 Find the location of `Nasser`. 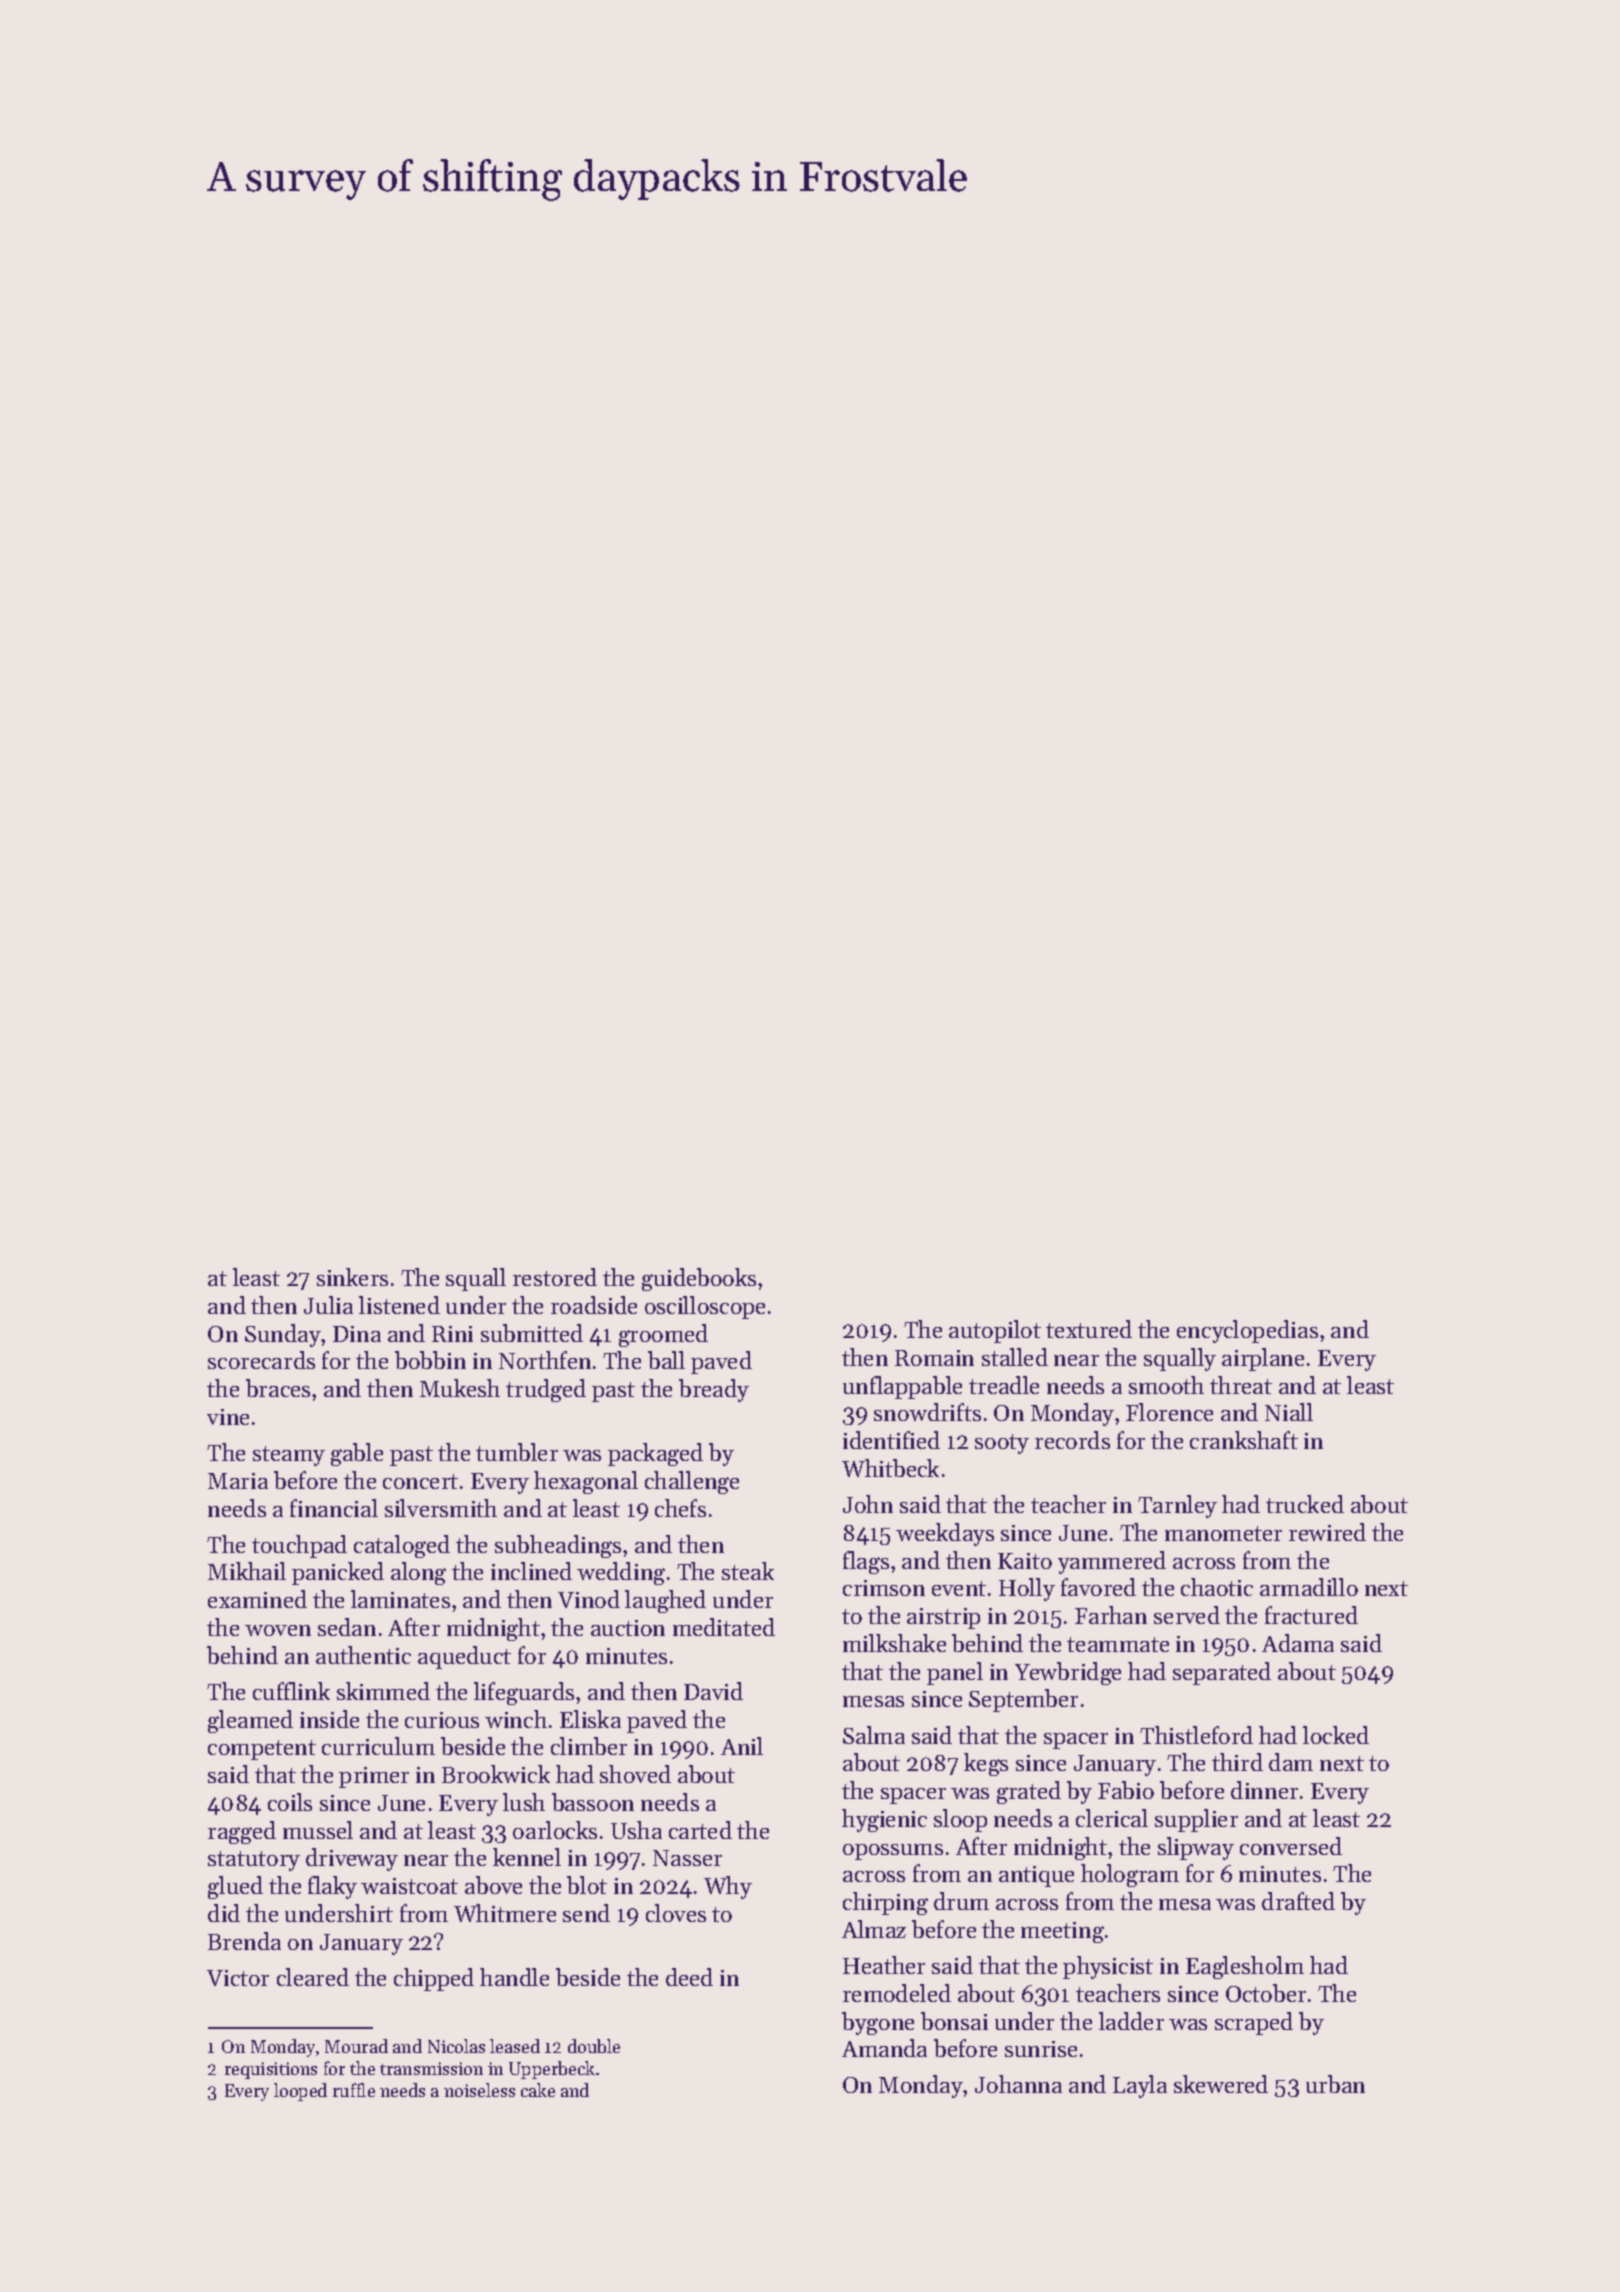

Nasser is located at coordinates (687, 1858).
